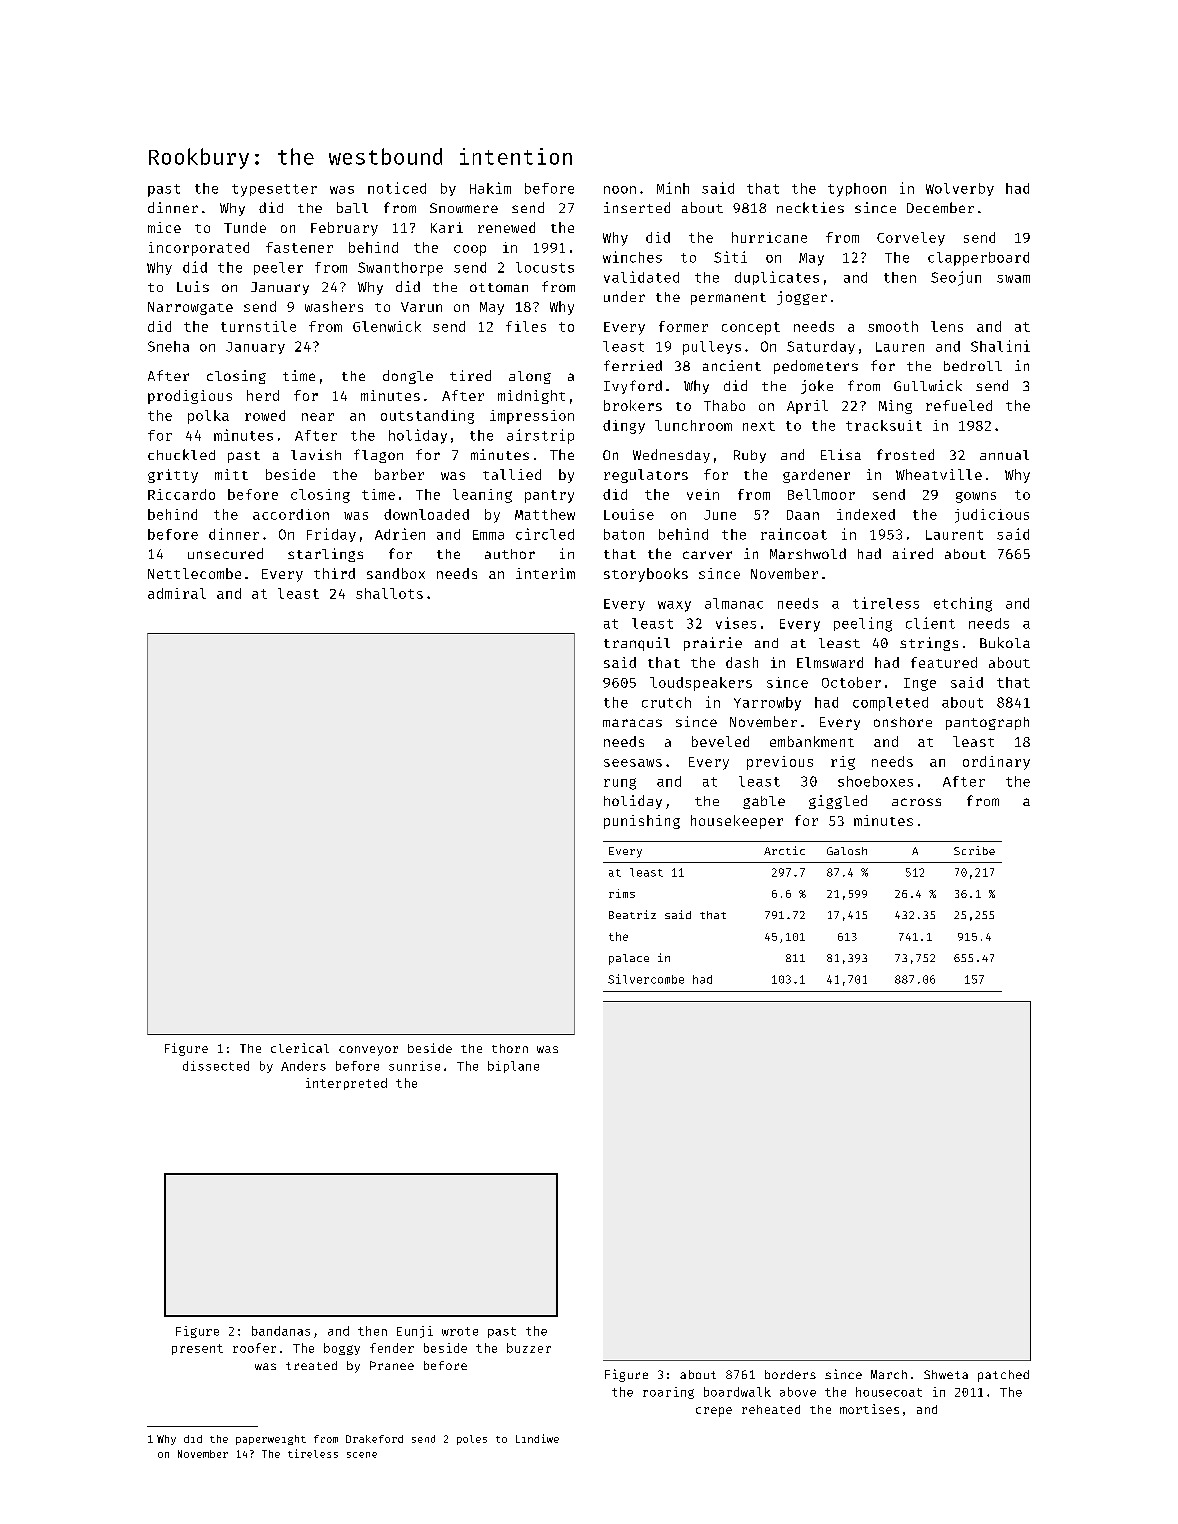 Image resolution: width=1178 pixels, height=1524 pixels. What do you see at coordinates (513, 1067) in the screenshot?
I see `biplane` at bounding box center [513, 1067].
